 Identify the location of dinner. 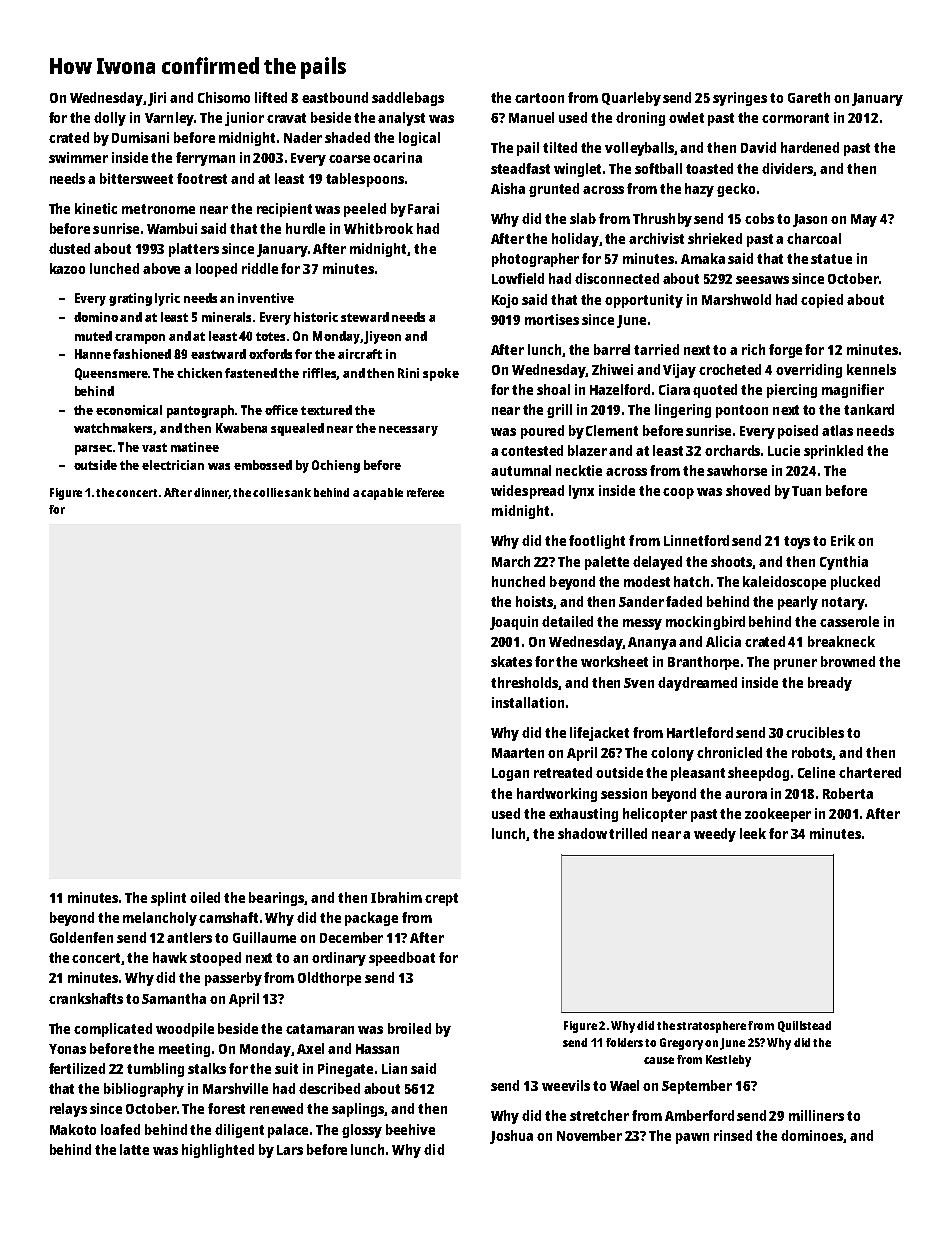
(211, 493).
